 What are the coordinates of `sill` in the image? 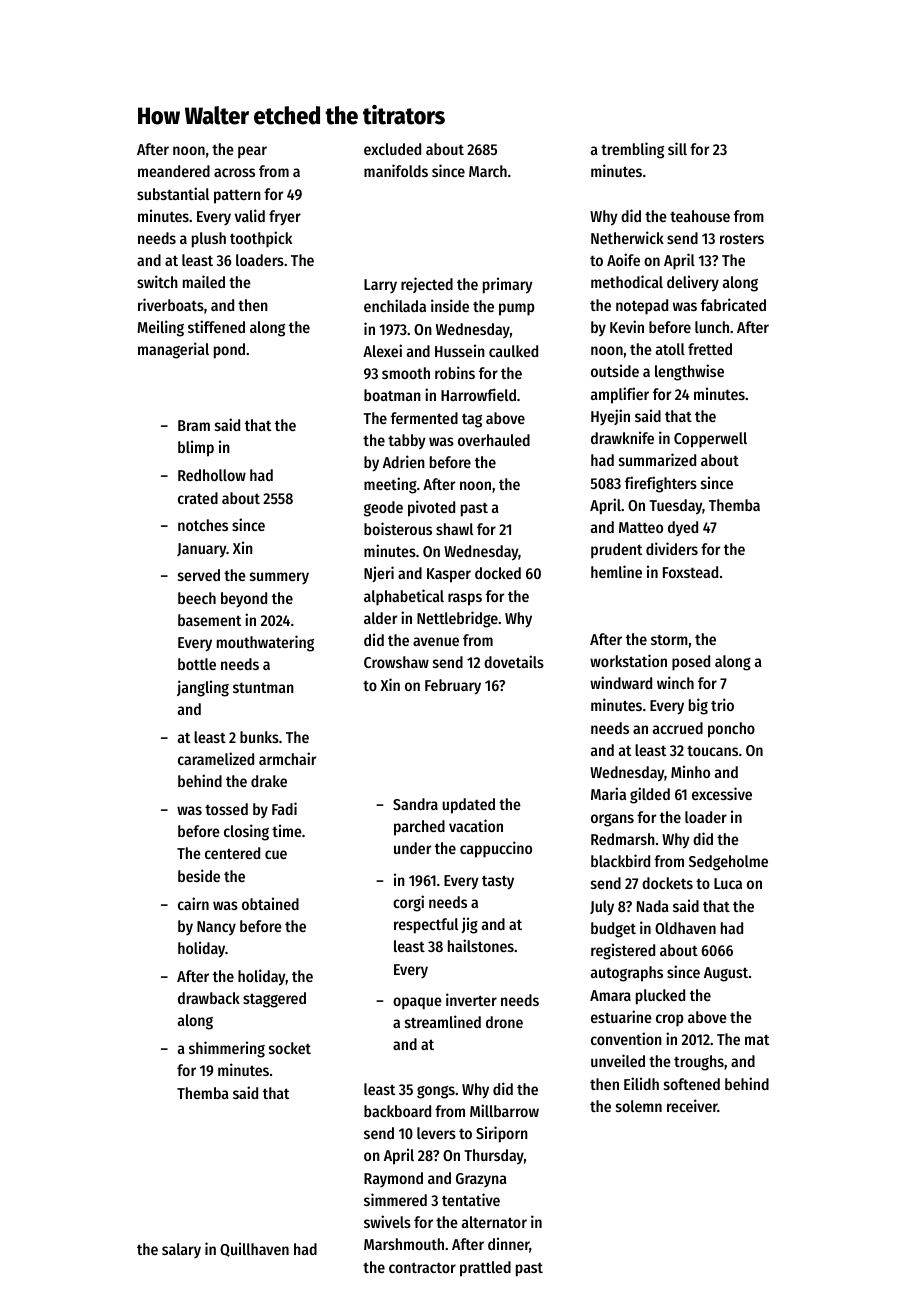 It's located at (677, 148).
